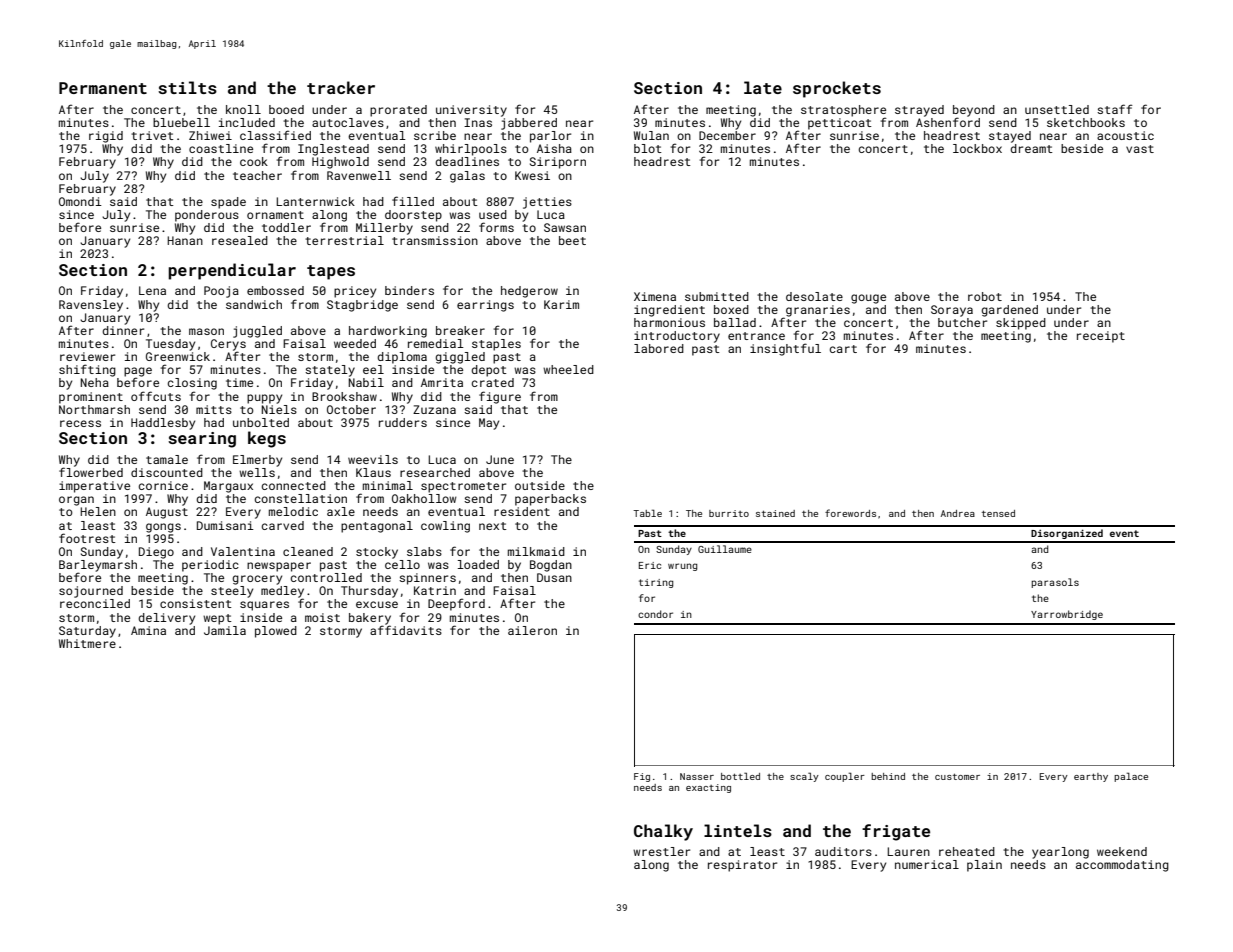  Describe the element at coordinates (471, 111) in the document. I see `university` at that location.
